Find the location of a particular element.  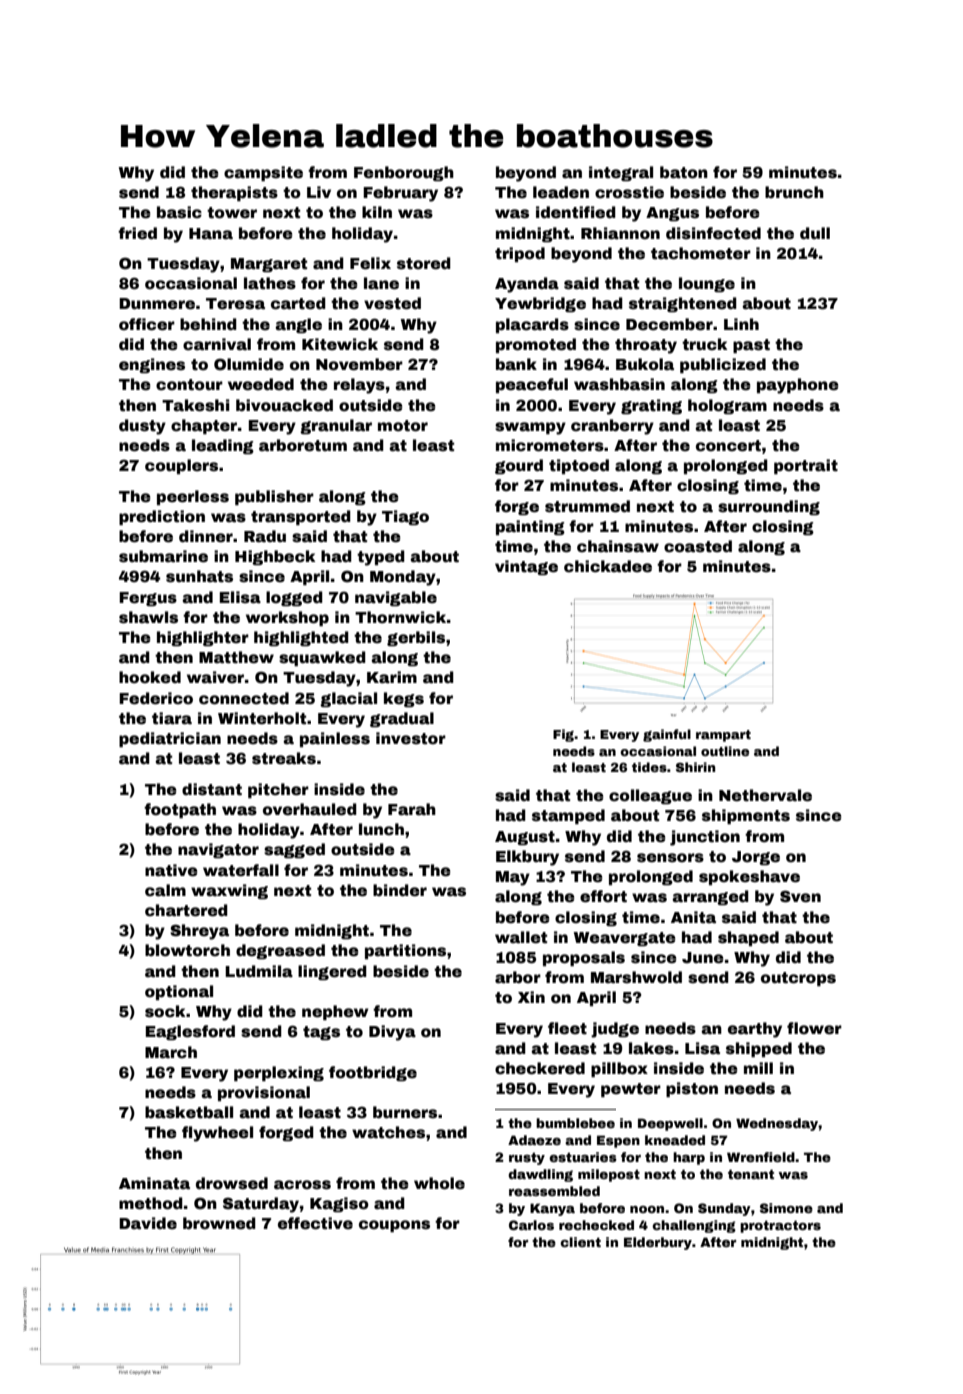

granular is located at coordinates (336, 426).
